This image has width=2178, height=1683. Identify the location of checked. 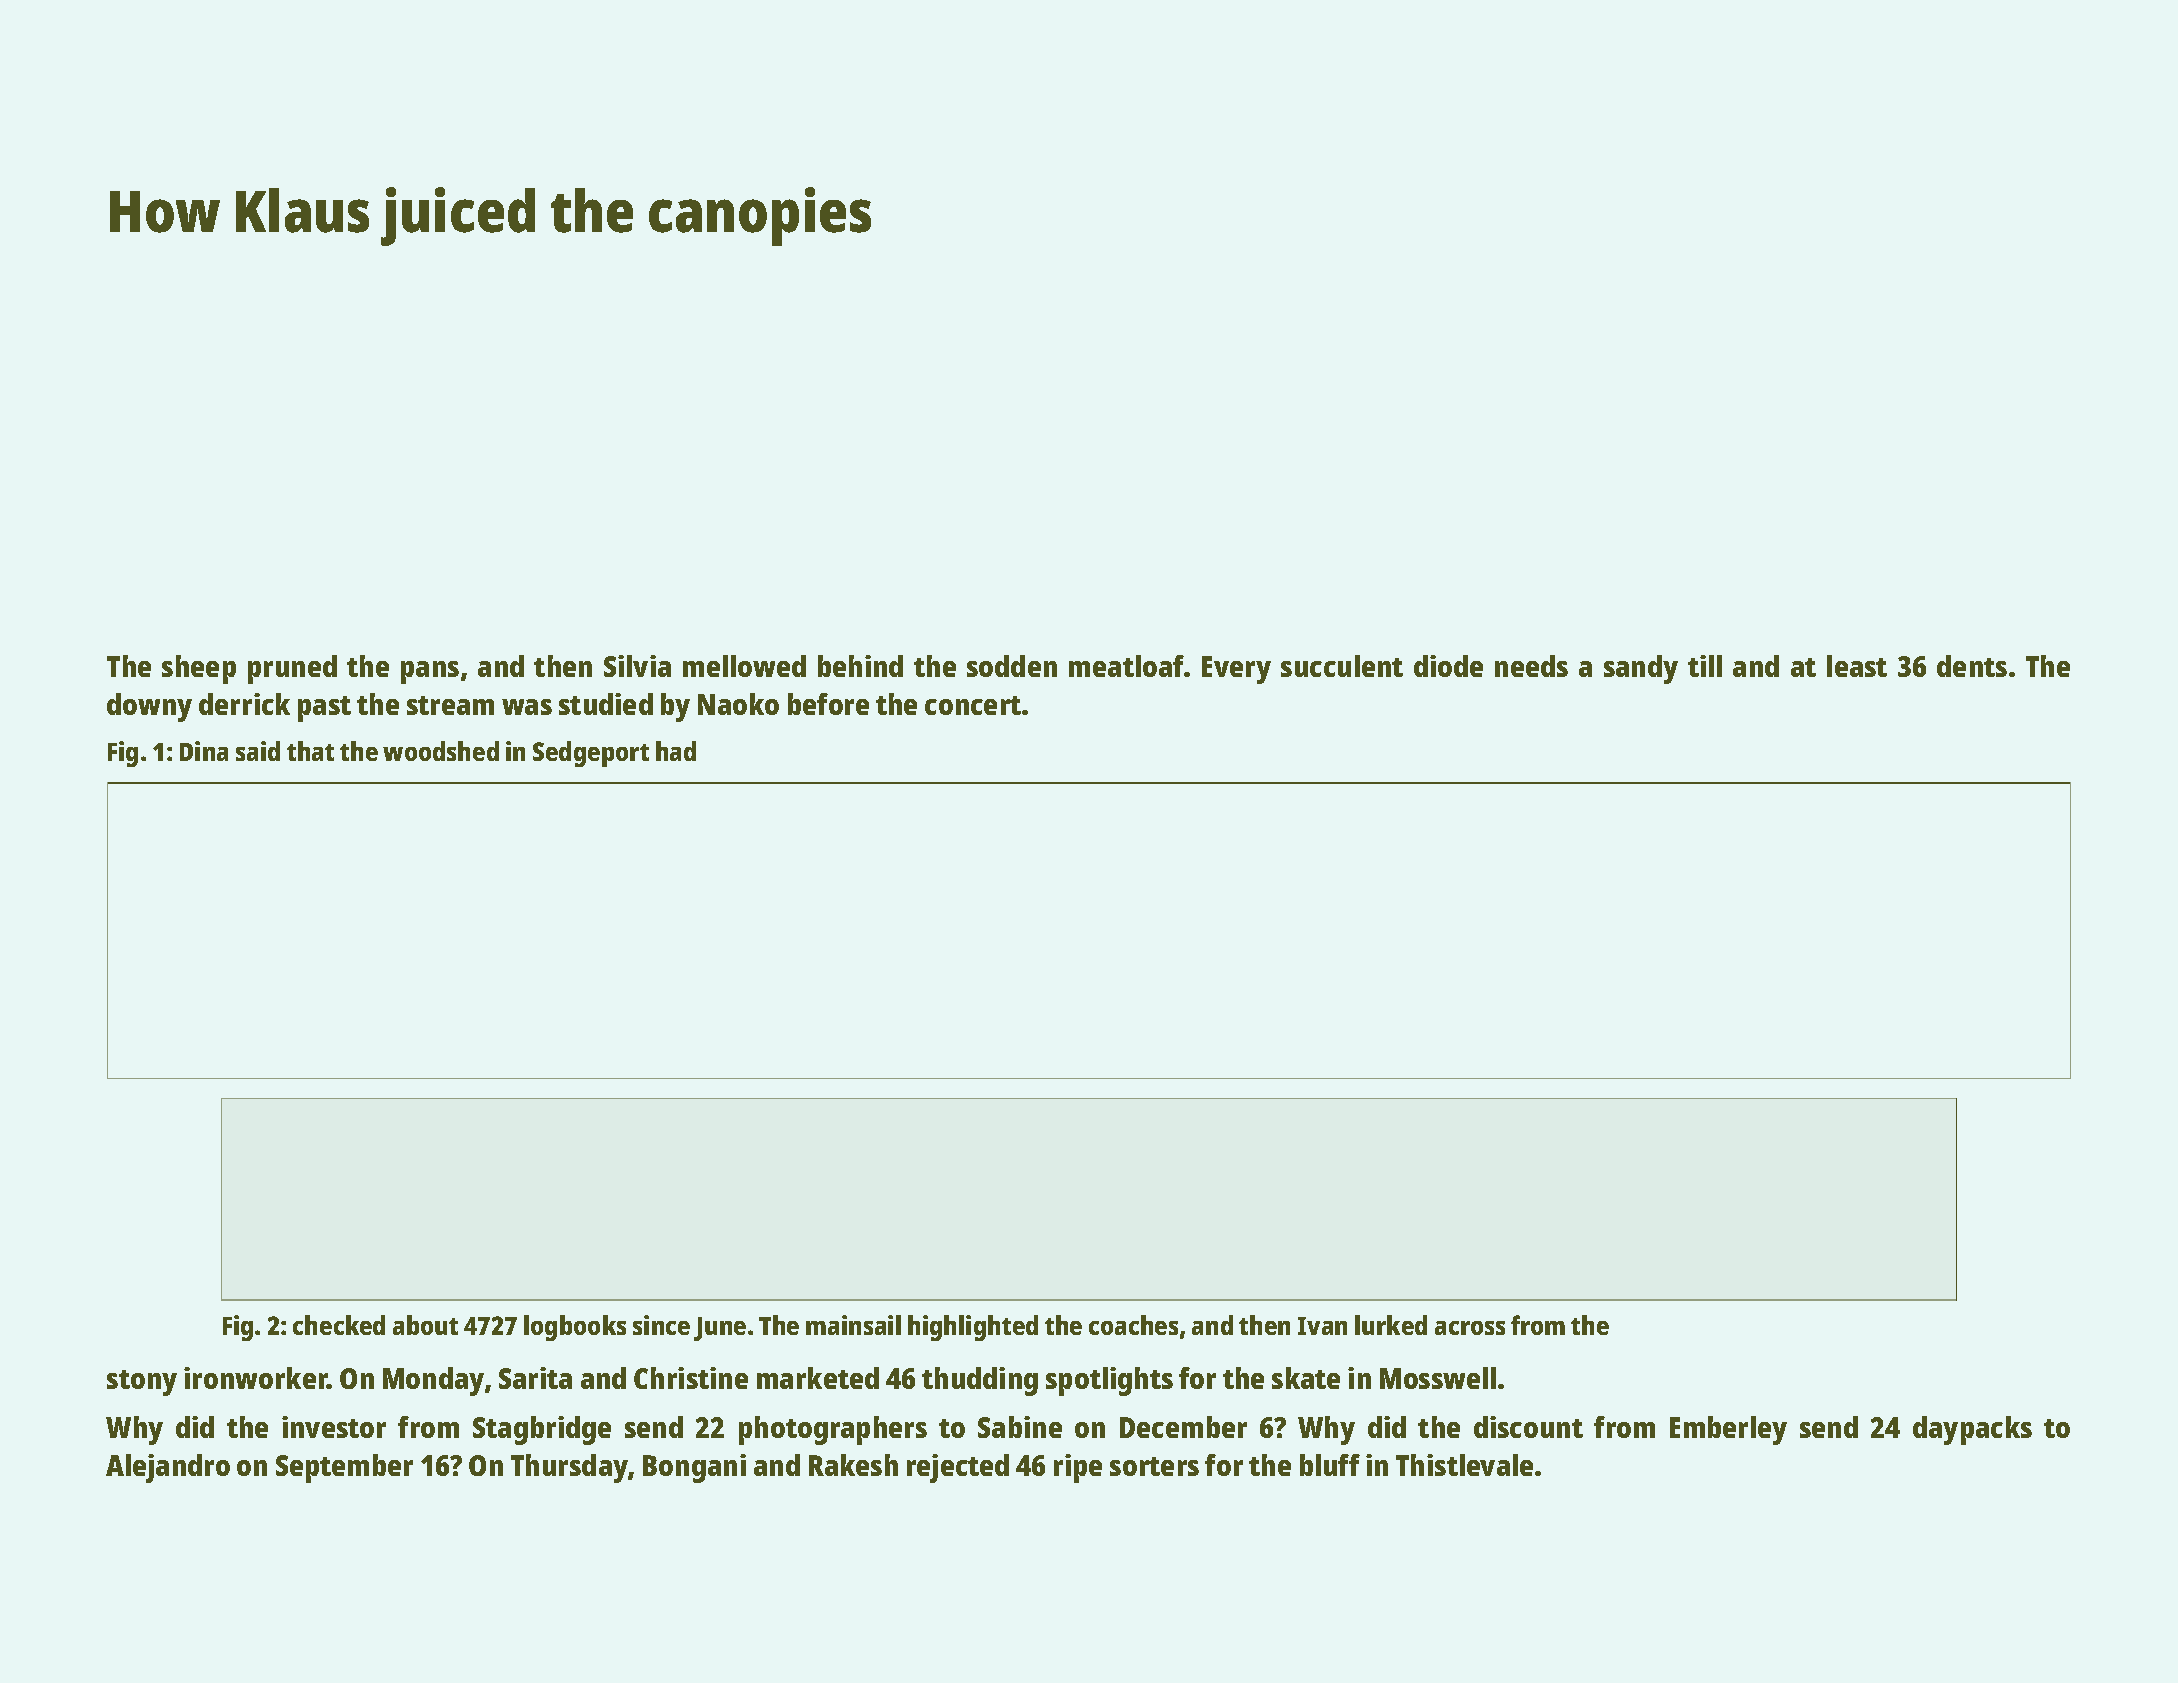
(339, 1325).
